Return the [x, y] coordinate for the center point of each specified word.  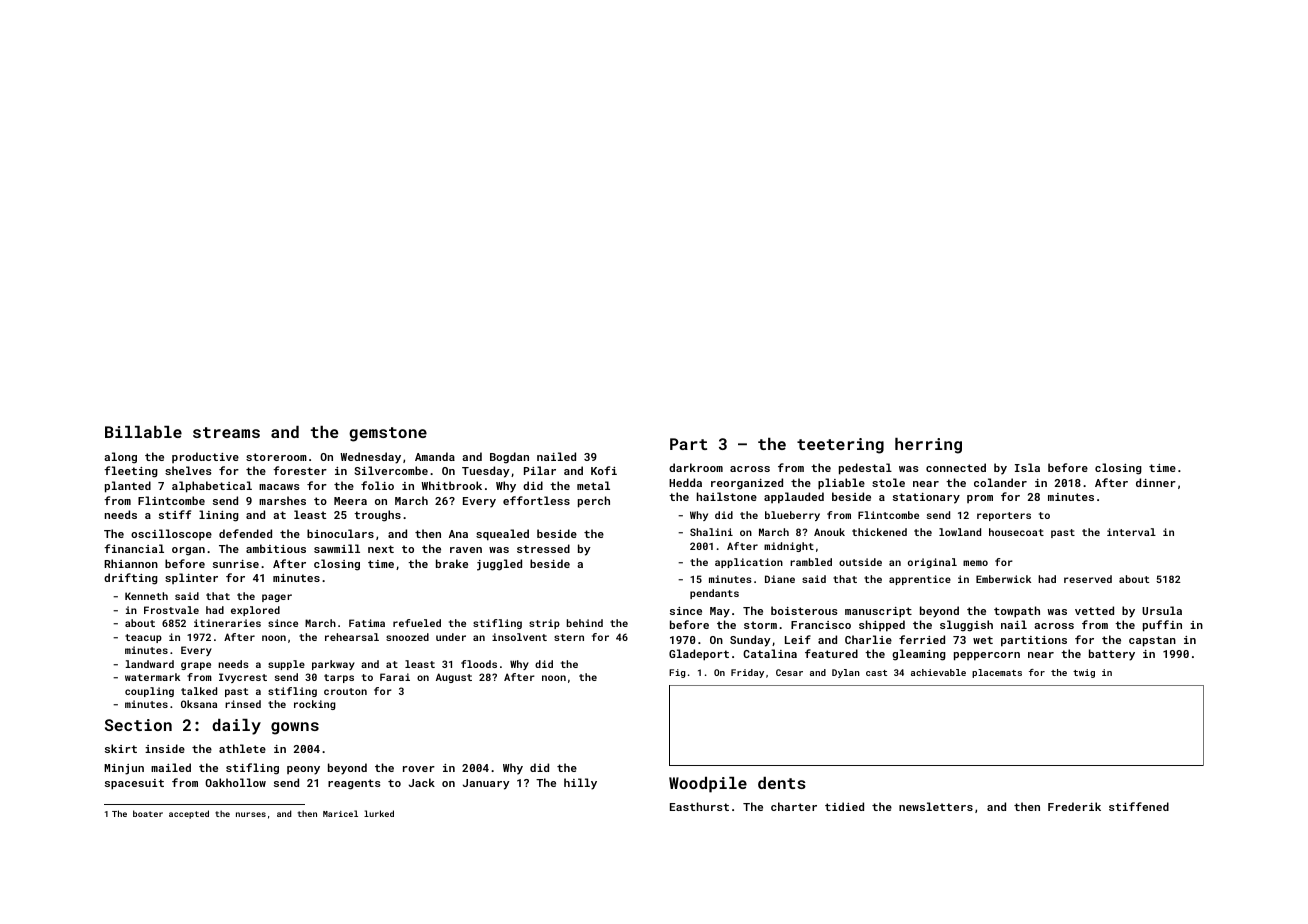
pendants [714, 594]
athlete [242, 748]
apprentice [920, 580]
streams [226, 432]
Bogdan [509, 458]
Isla [1027, 467]
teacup [143, 638]
